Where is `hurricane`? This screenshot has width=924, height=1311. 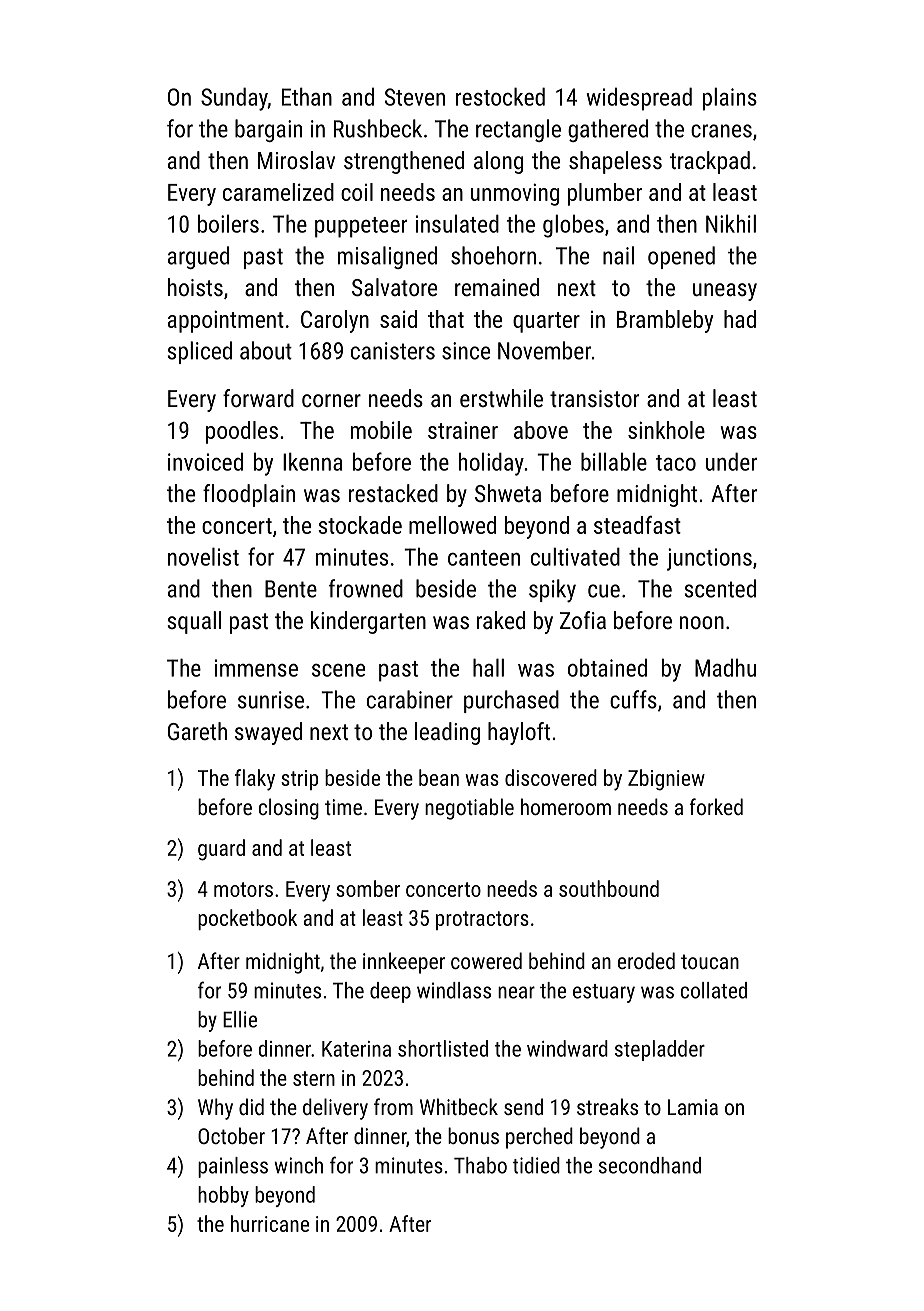
hurricane is located at coordinates (270, 1223).
